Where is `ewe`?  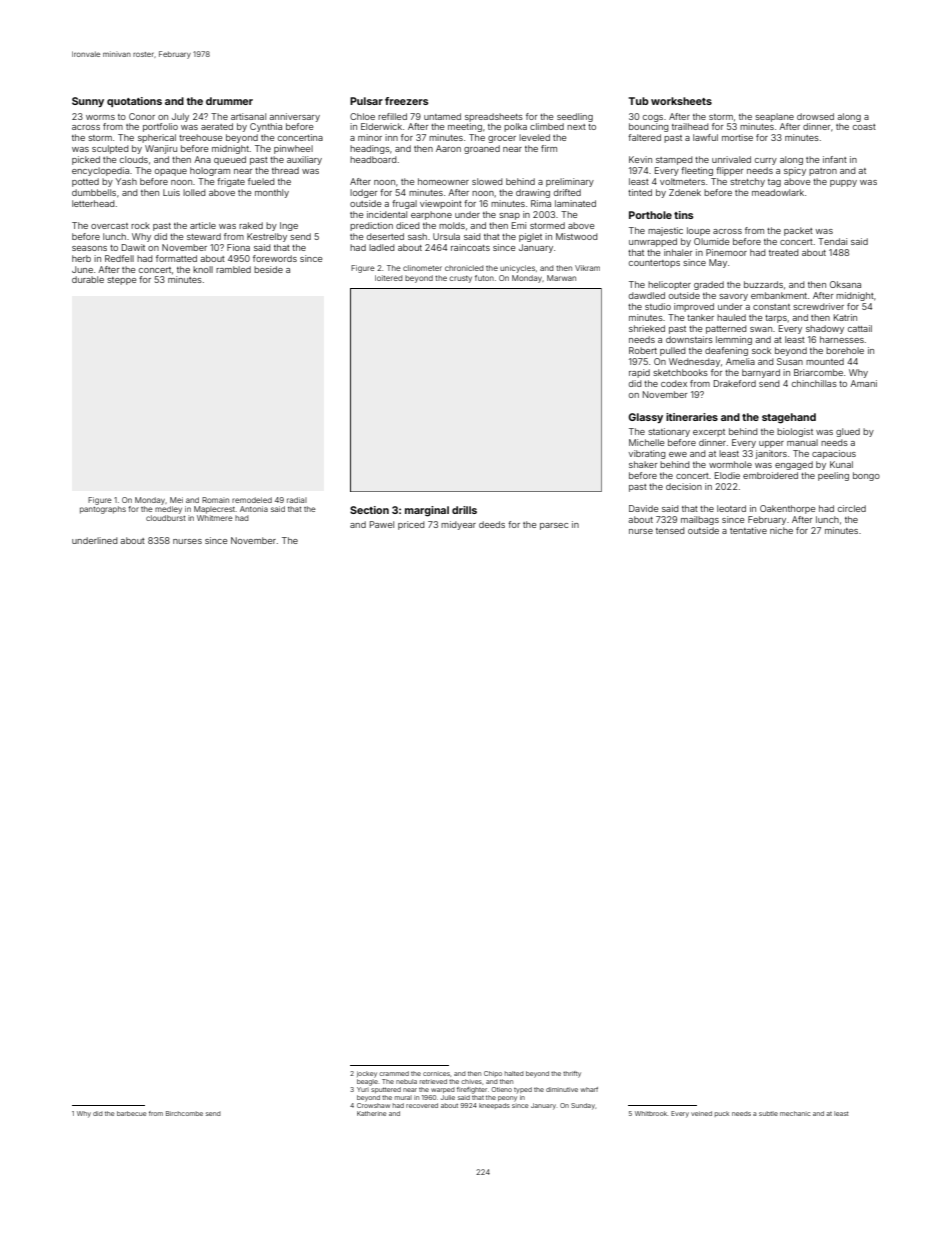
ewe is located at coordinates (678, 454).
